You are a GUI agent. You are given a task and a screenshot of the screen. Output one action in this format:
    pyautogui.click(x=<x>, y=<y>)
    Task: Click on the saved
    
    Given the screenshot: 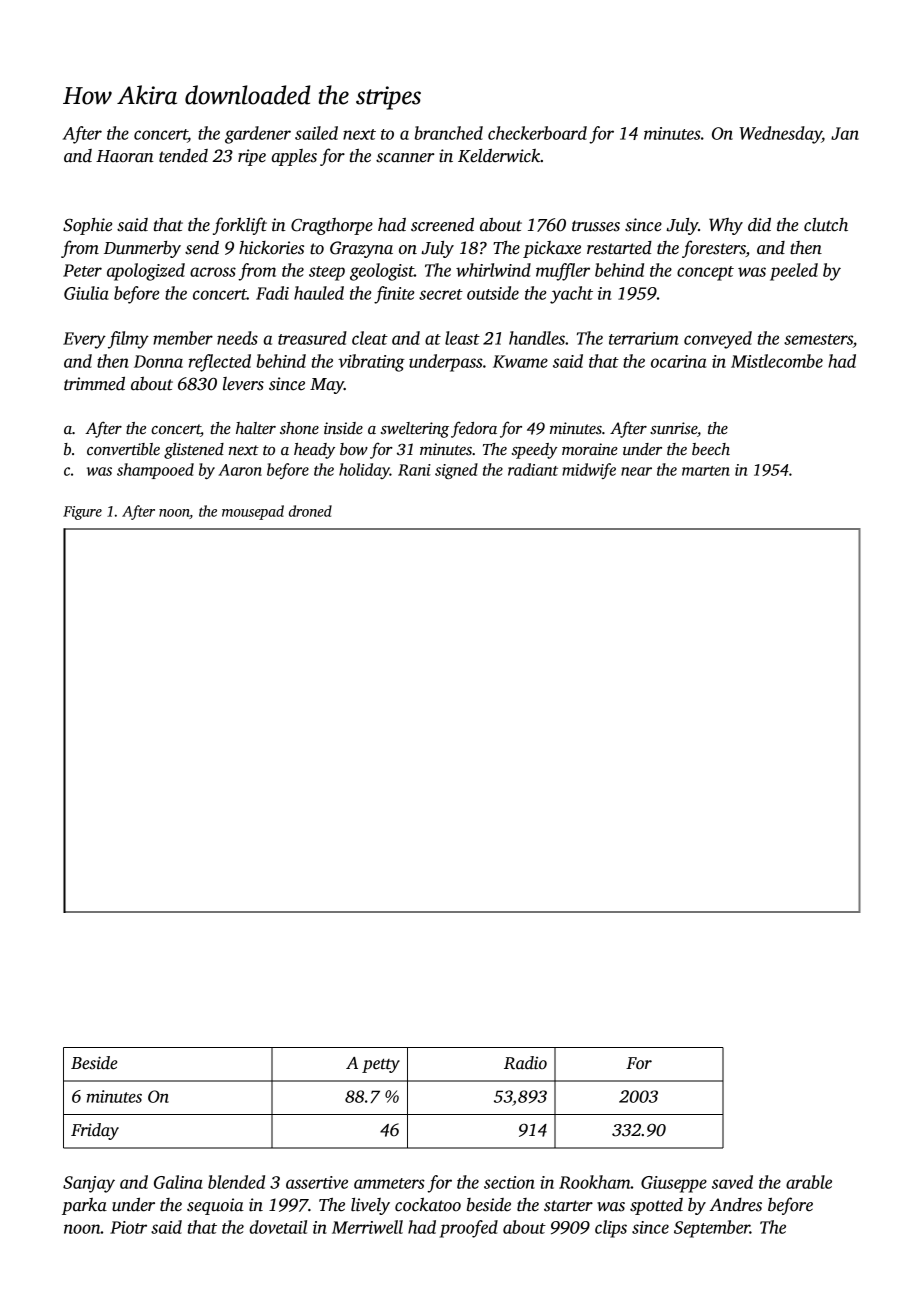 What is the action you would take?
    pyautogui.click(x=732, y=1182)
